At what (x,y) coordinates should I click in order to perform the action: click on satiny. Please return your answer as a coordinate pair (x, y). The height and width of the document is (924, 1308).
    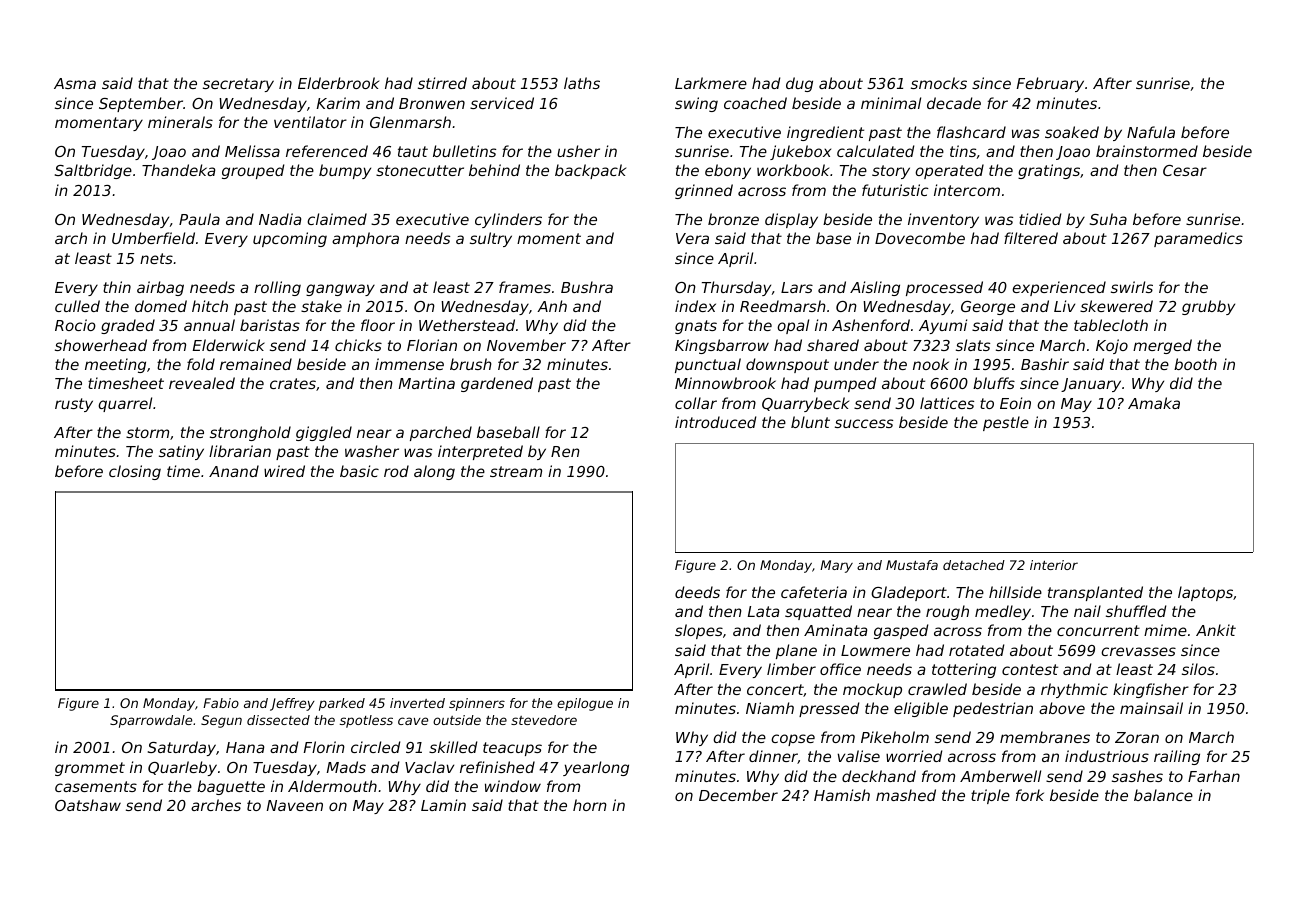
    Looking at the image, I should click on (181, 452).
